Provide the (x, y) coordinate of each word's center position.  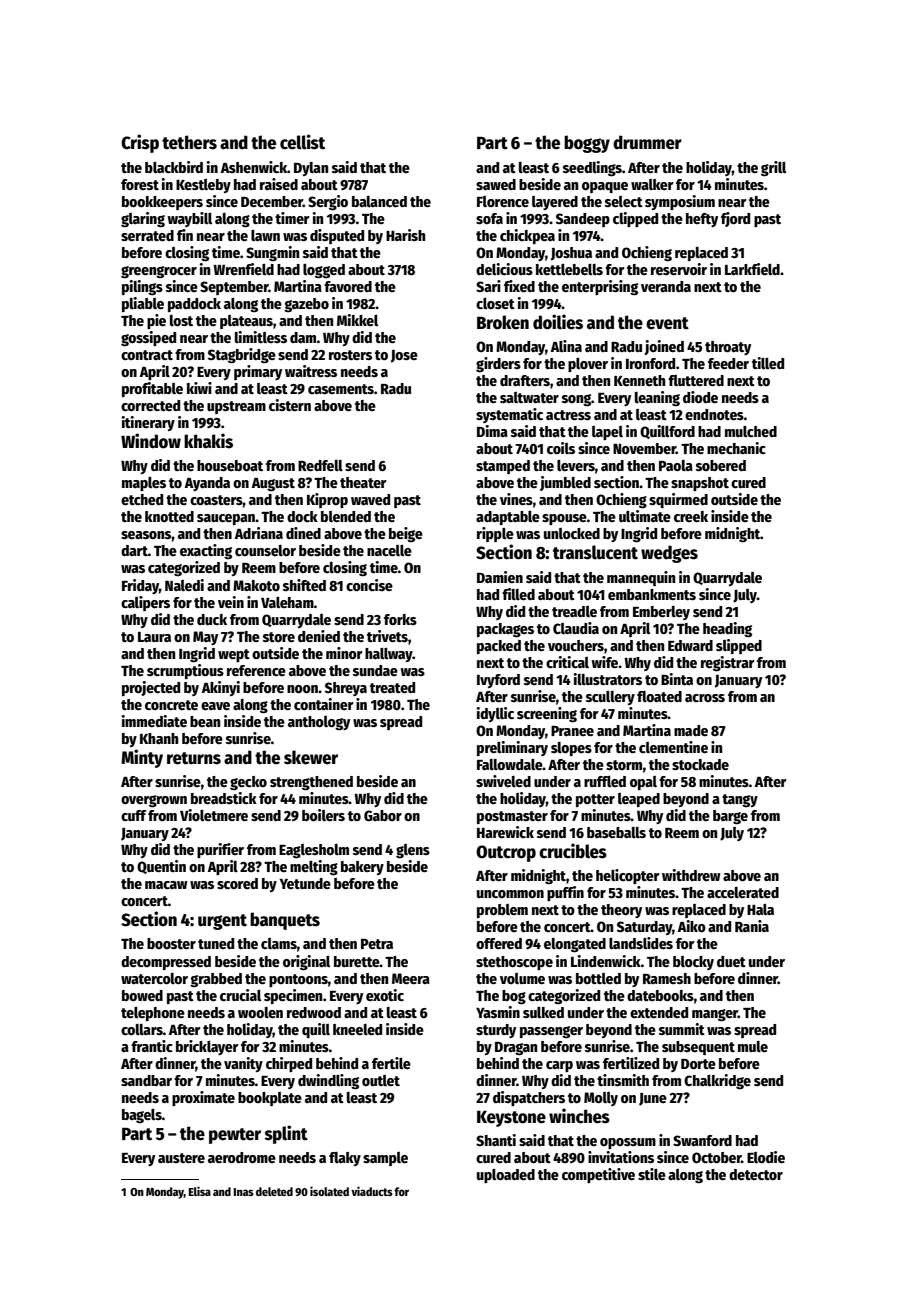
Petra (377, 944)
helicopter (628, 876)
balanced (379, 201)
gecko (248, 783)
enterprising (600, 287)
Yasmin (498, 1012)
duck (212, 619)
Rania (752, 926)
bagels (142, 1116)
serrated (147, 235)
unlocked (572, 533)
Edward (690, 645)
